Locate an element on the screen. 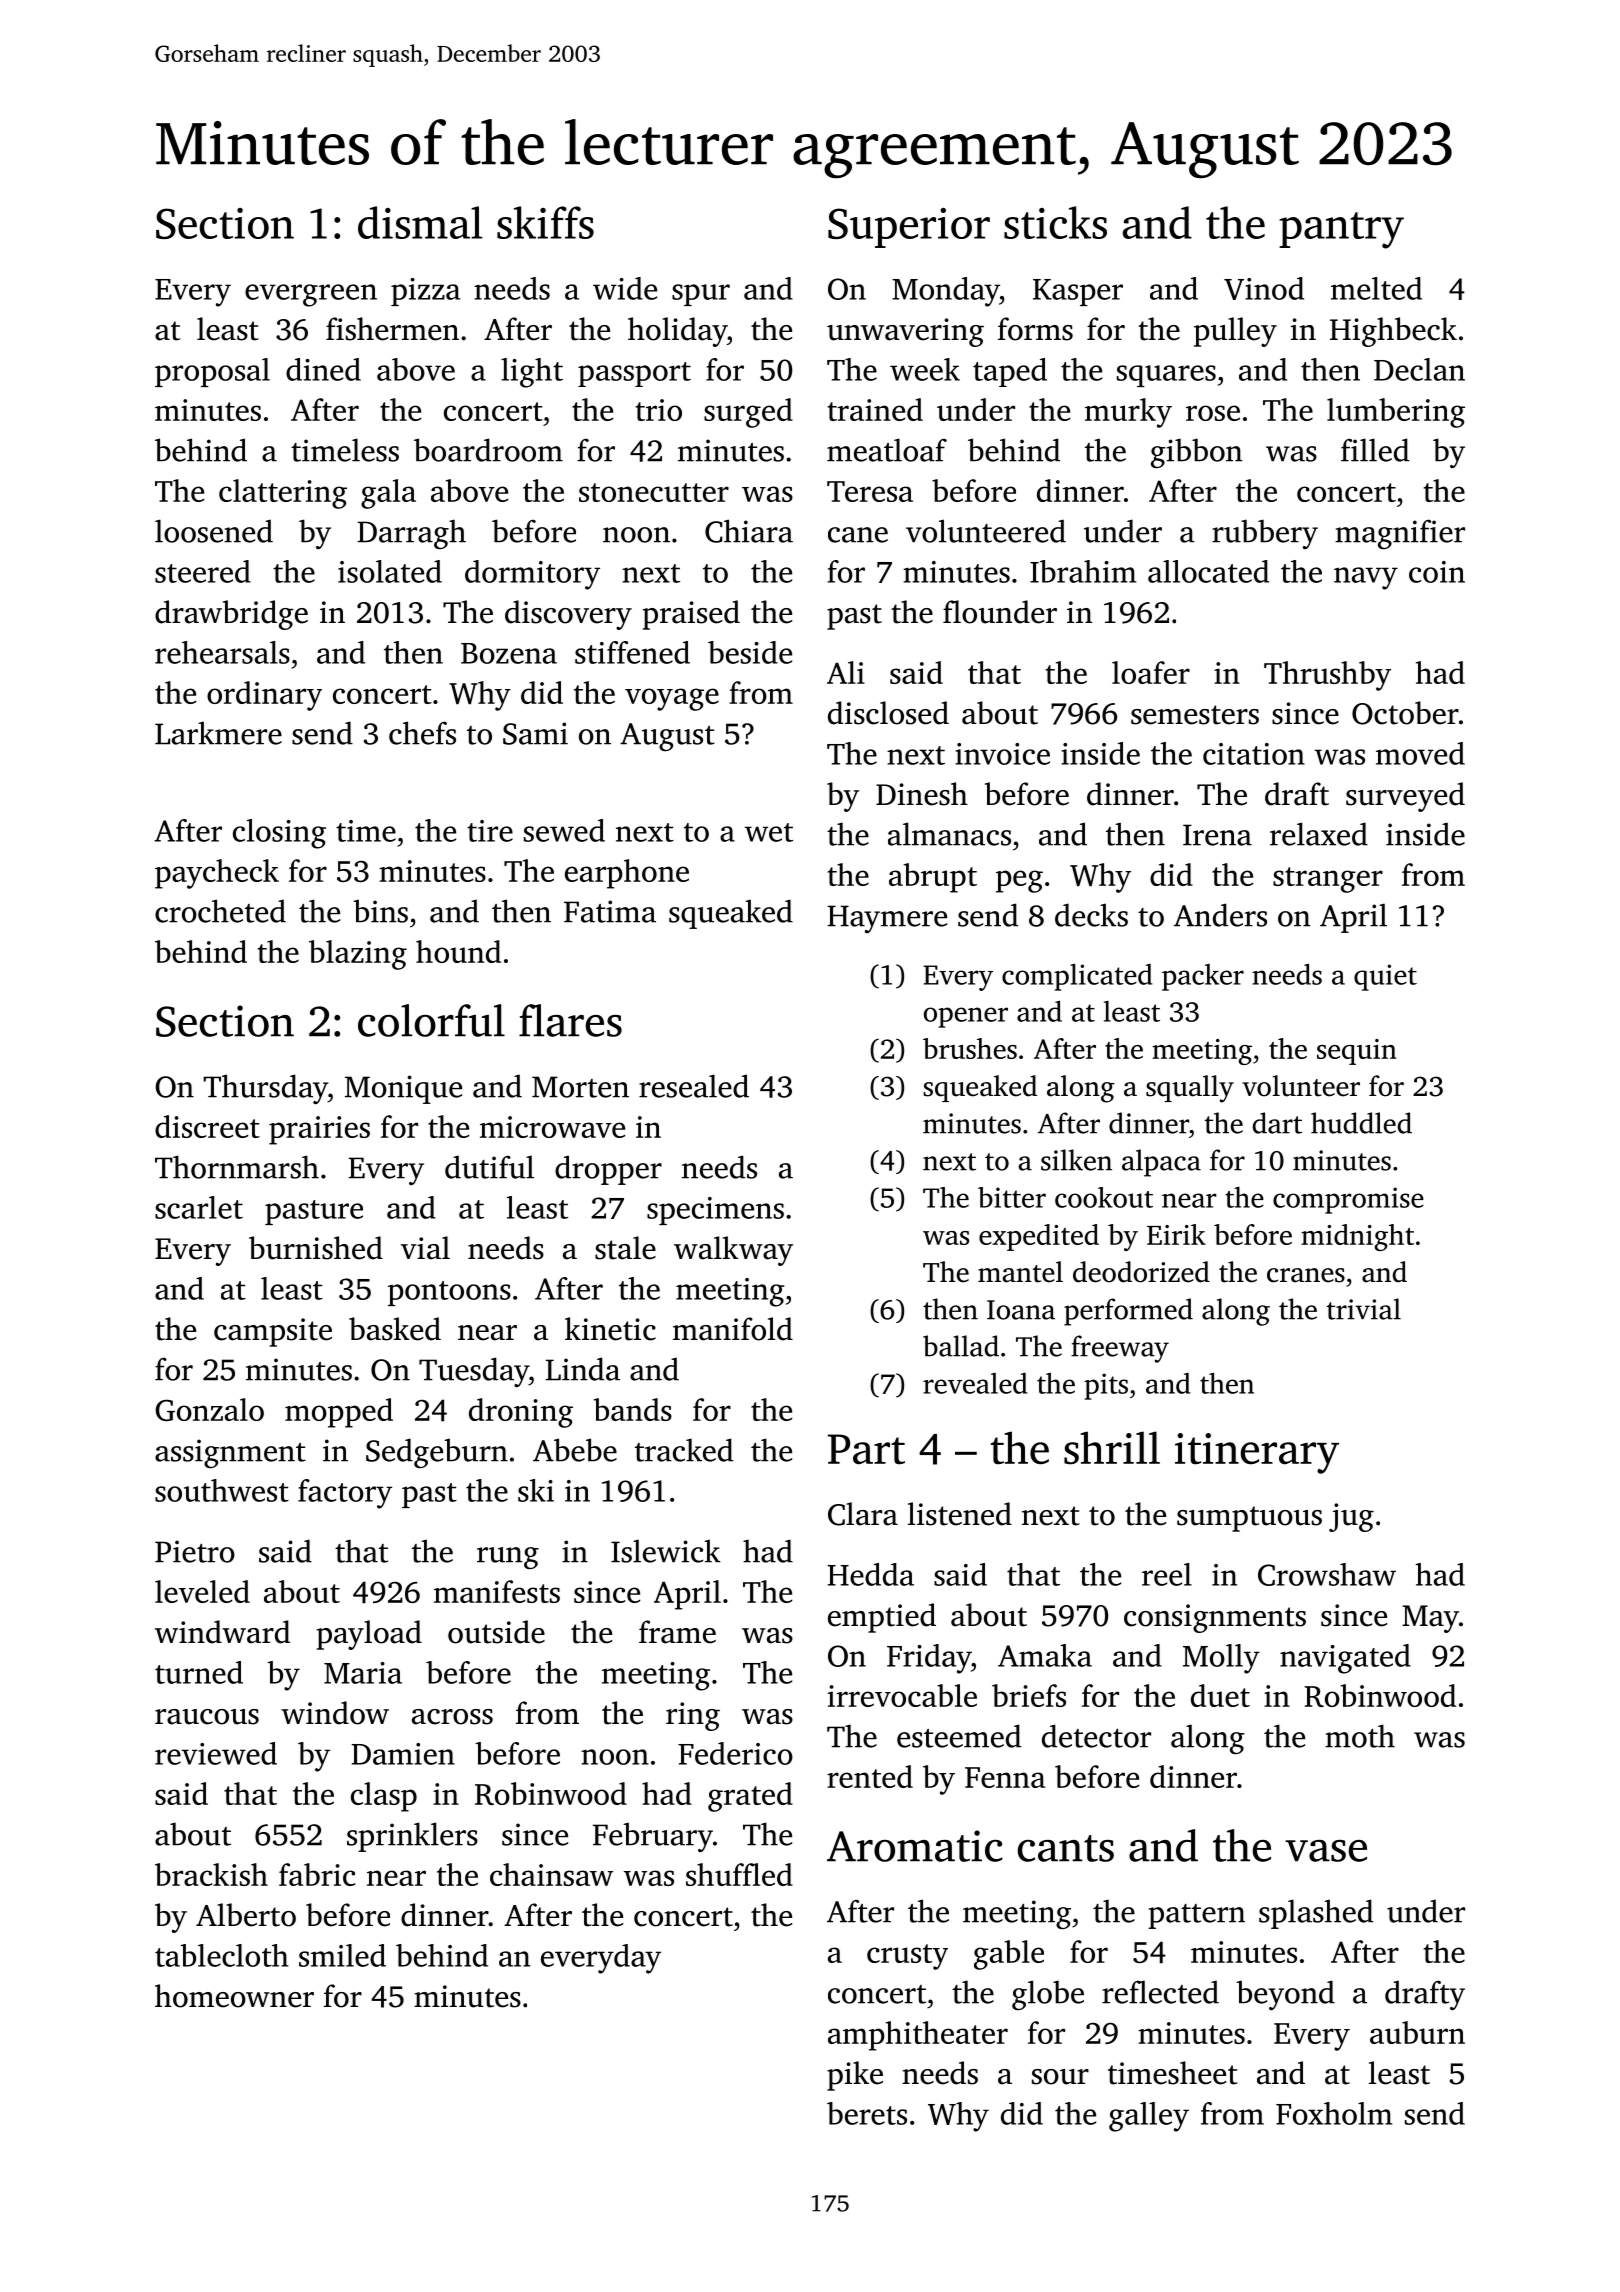  skiffs is located at coordinates (545, 222).
